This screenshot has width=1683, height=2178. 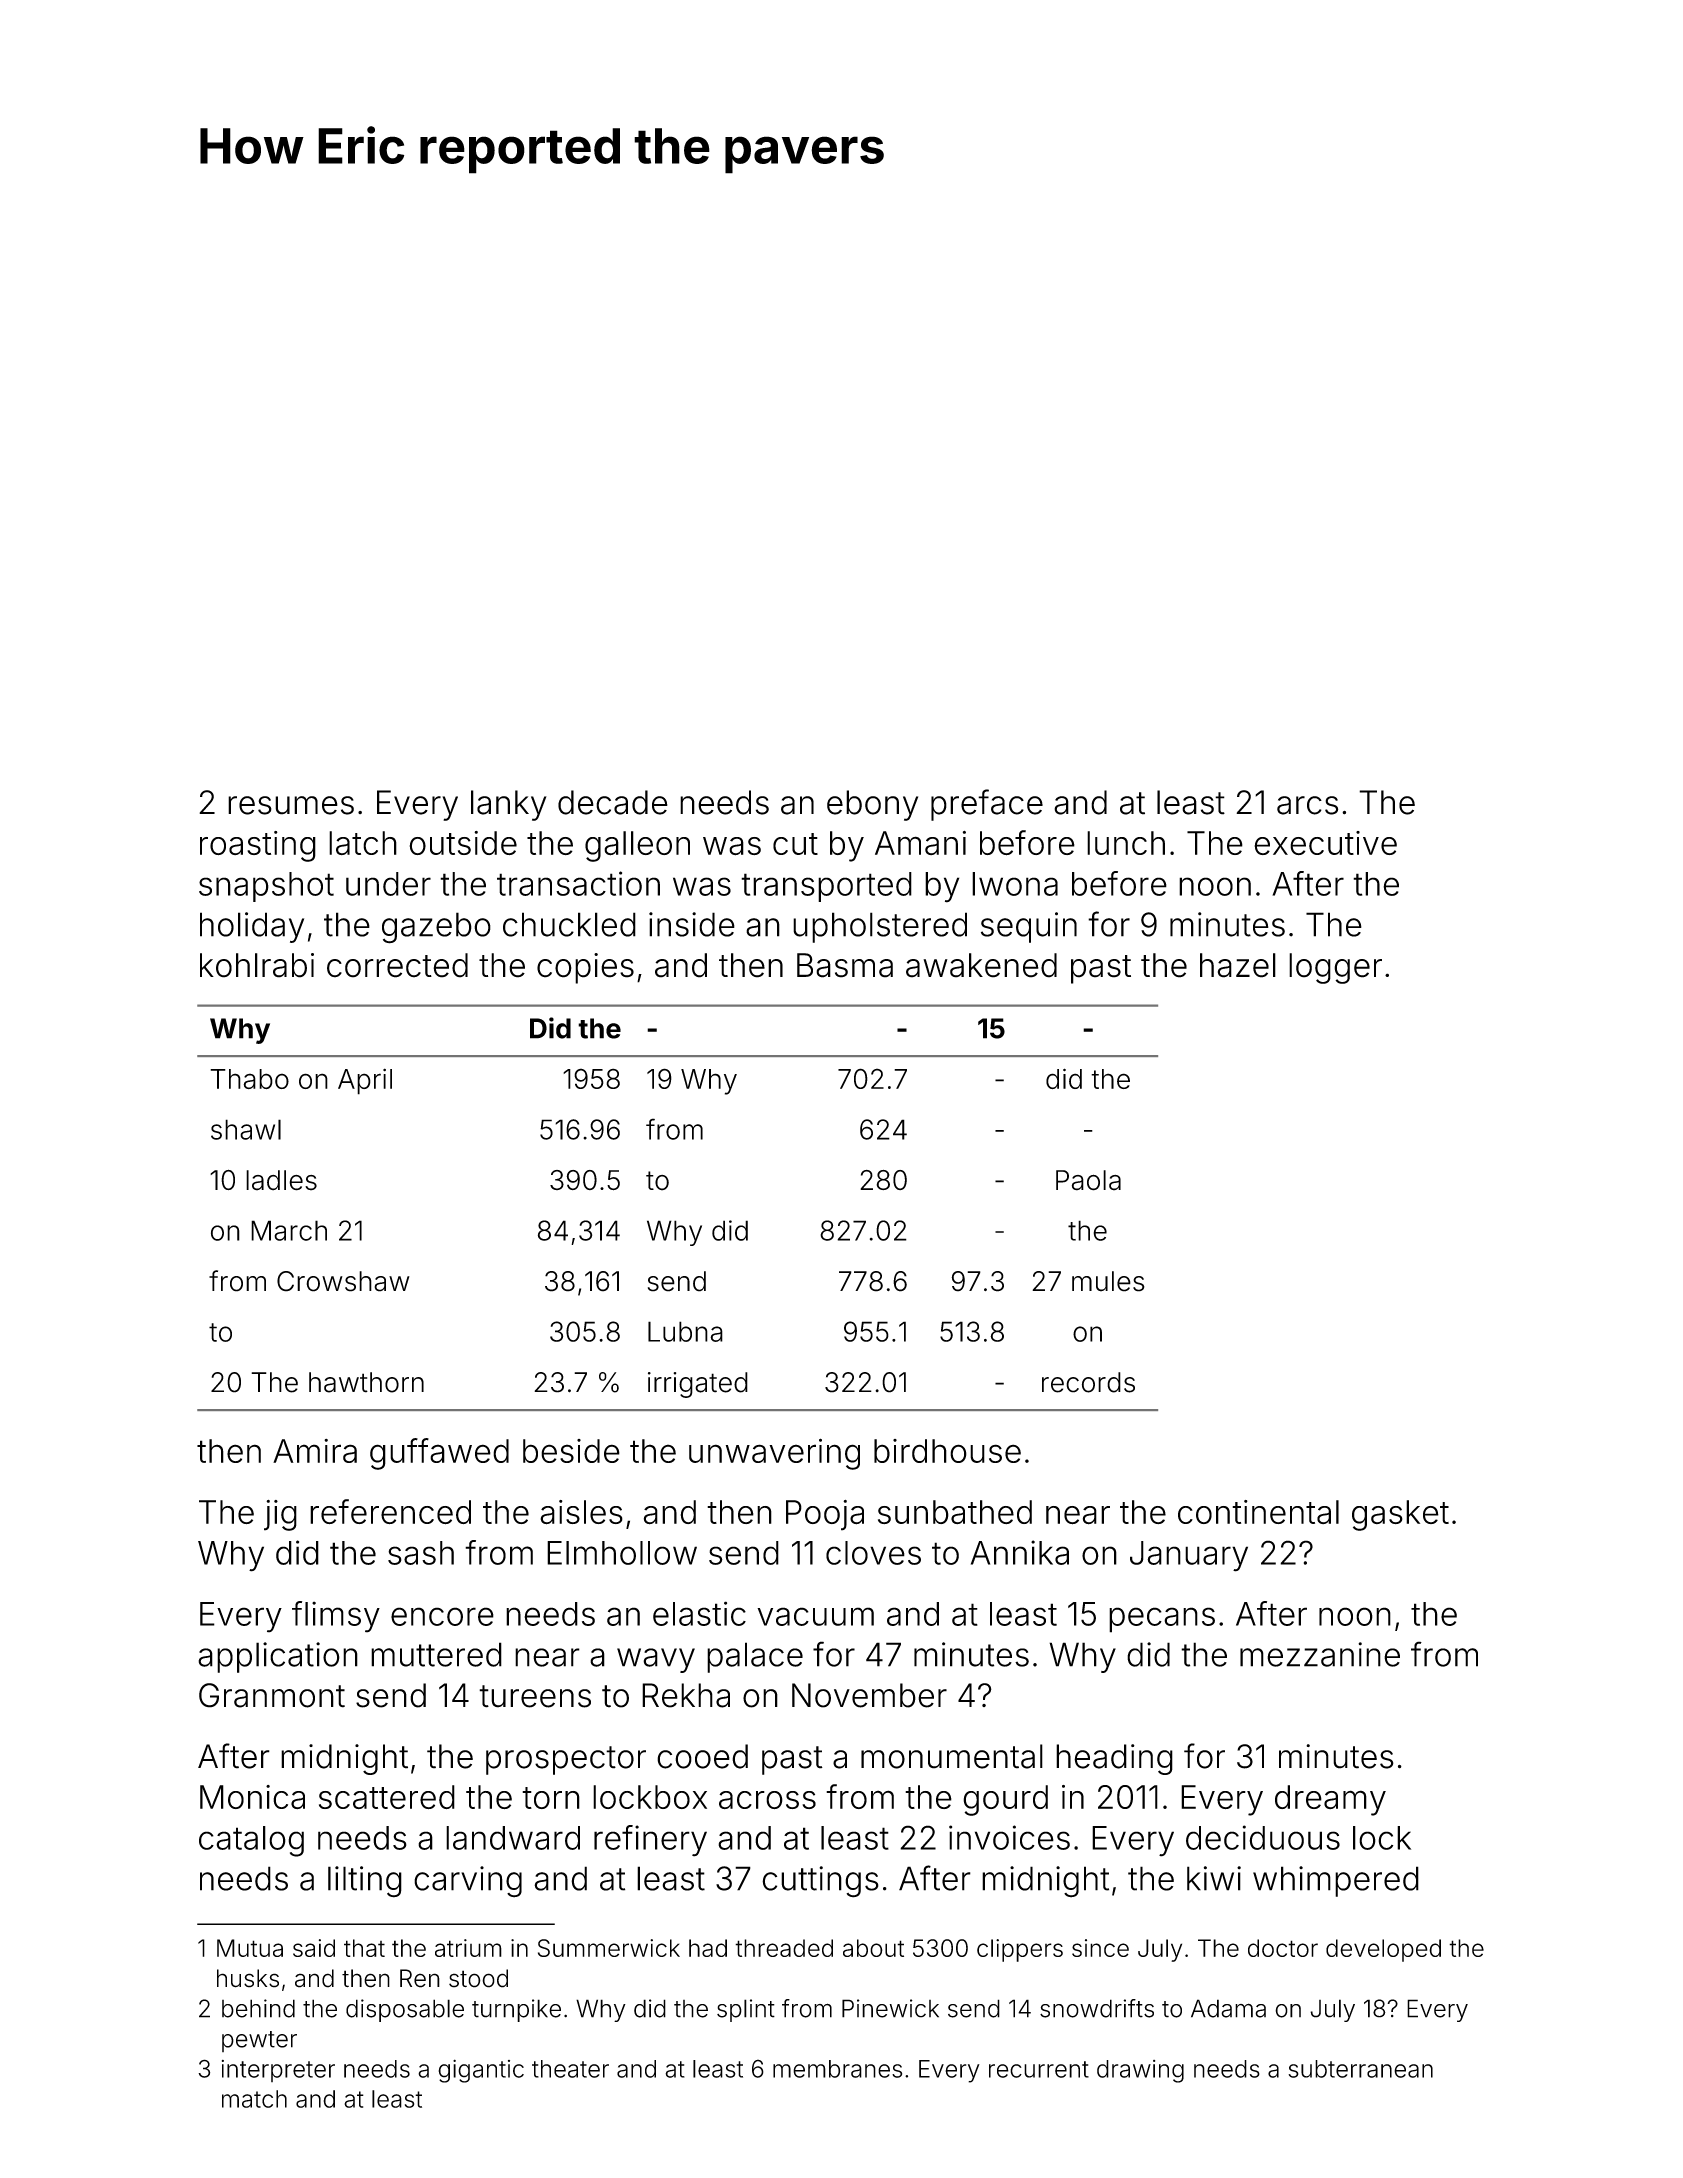 I want to click on birdhouse, so click(x=947, y=1451).
